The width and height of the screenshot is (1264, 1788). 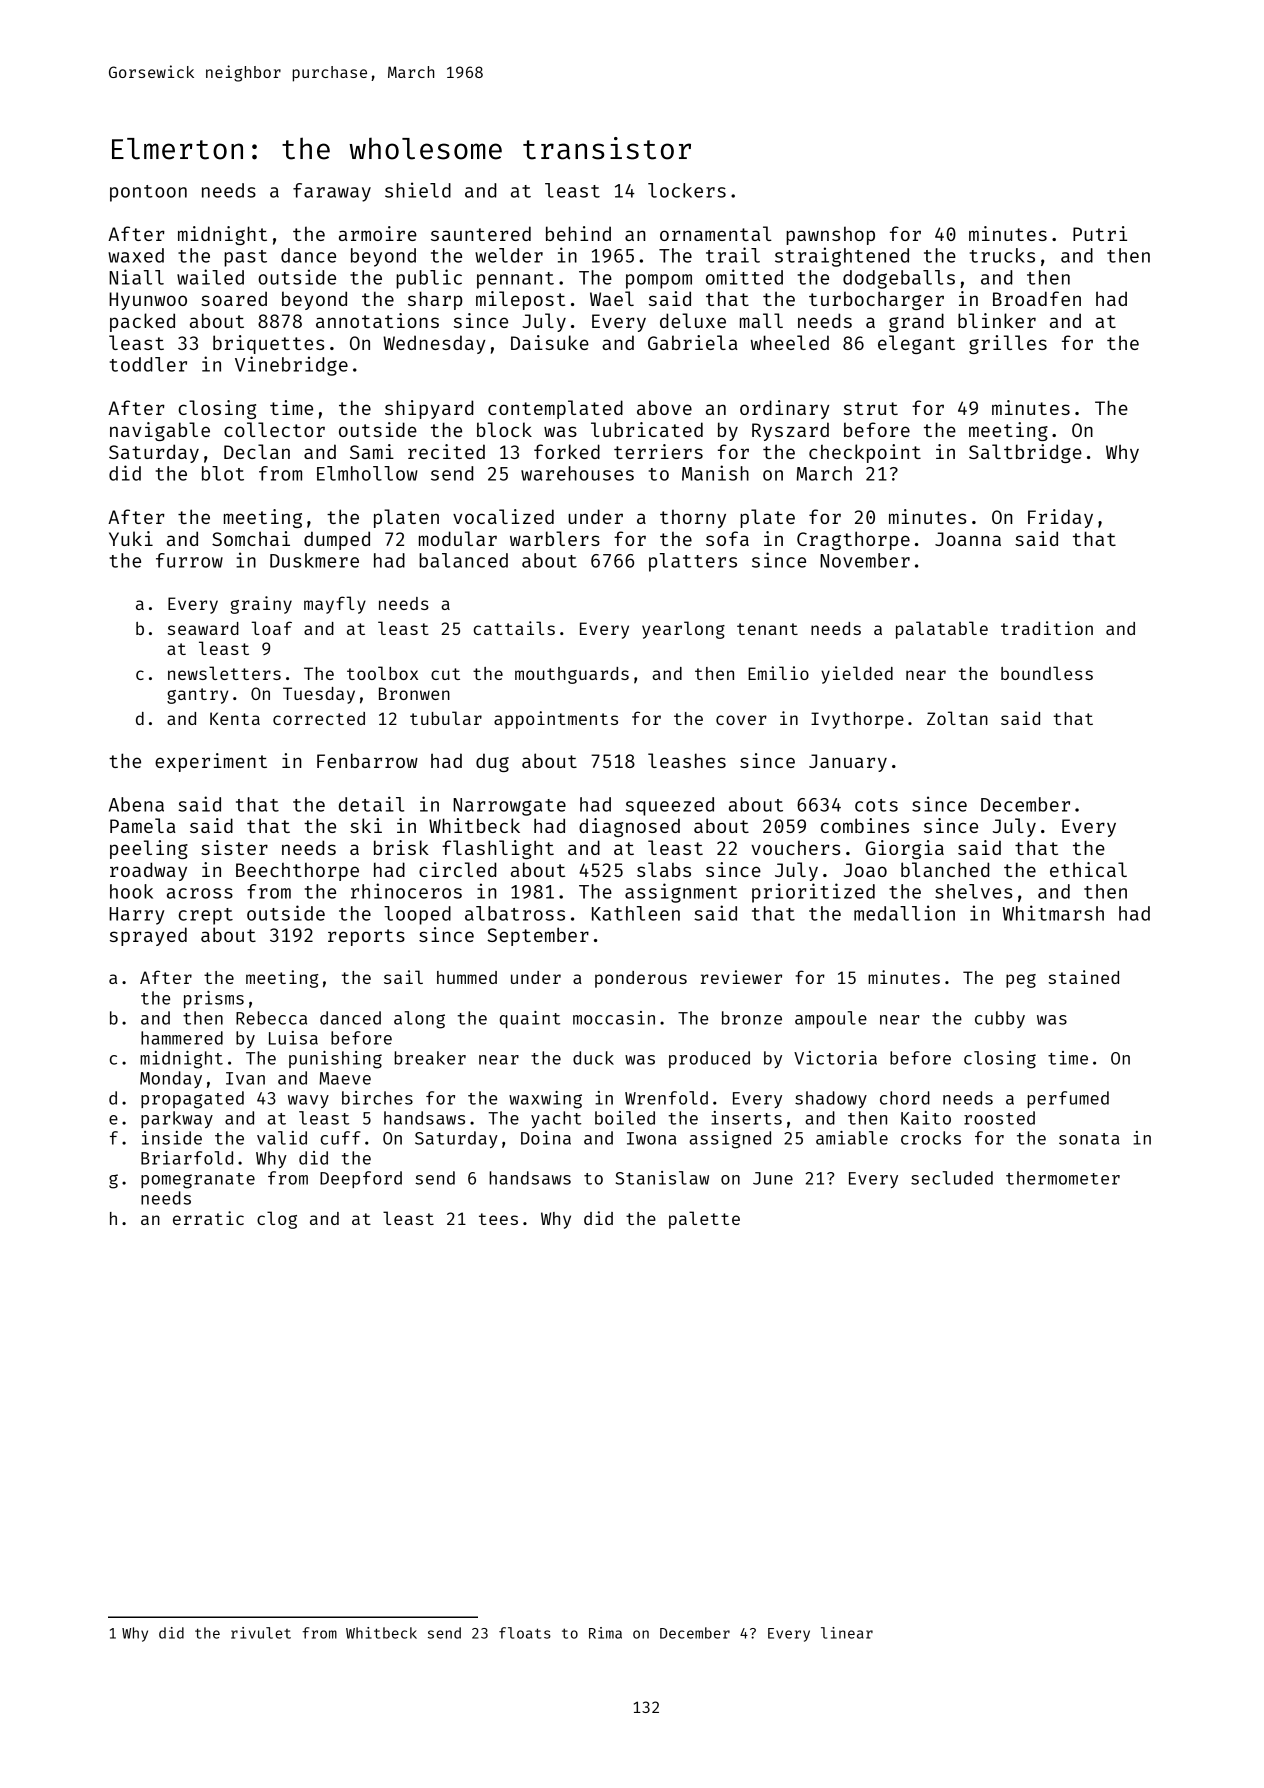 I want to click on peg, so click(x=1021, y=981).
